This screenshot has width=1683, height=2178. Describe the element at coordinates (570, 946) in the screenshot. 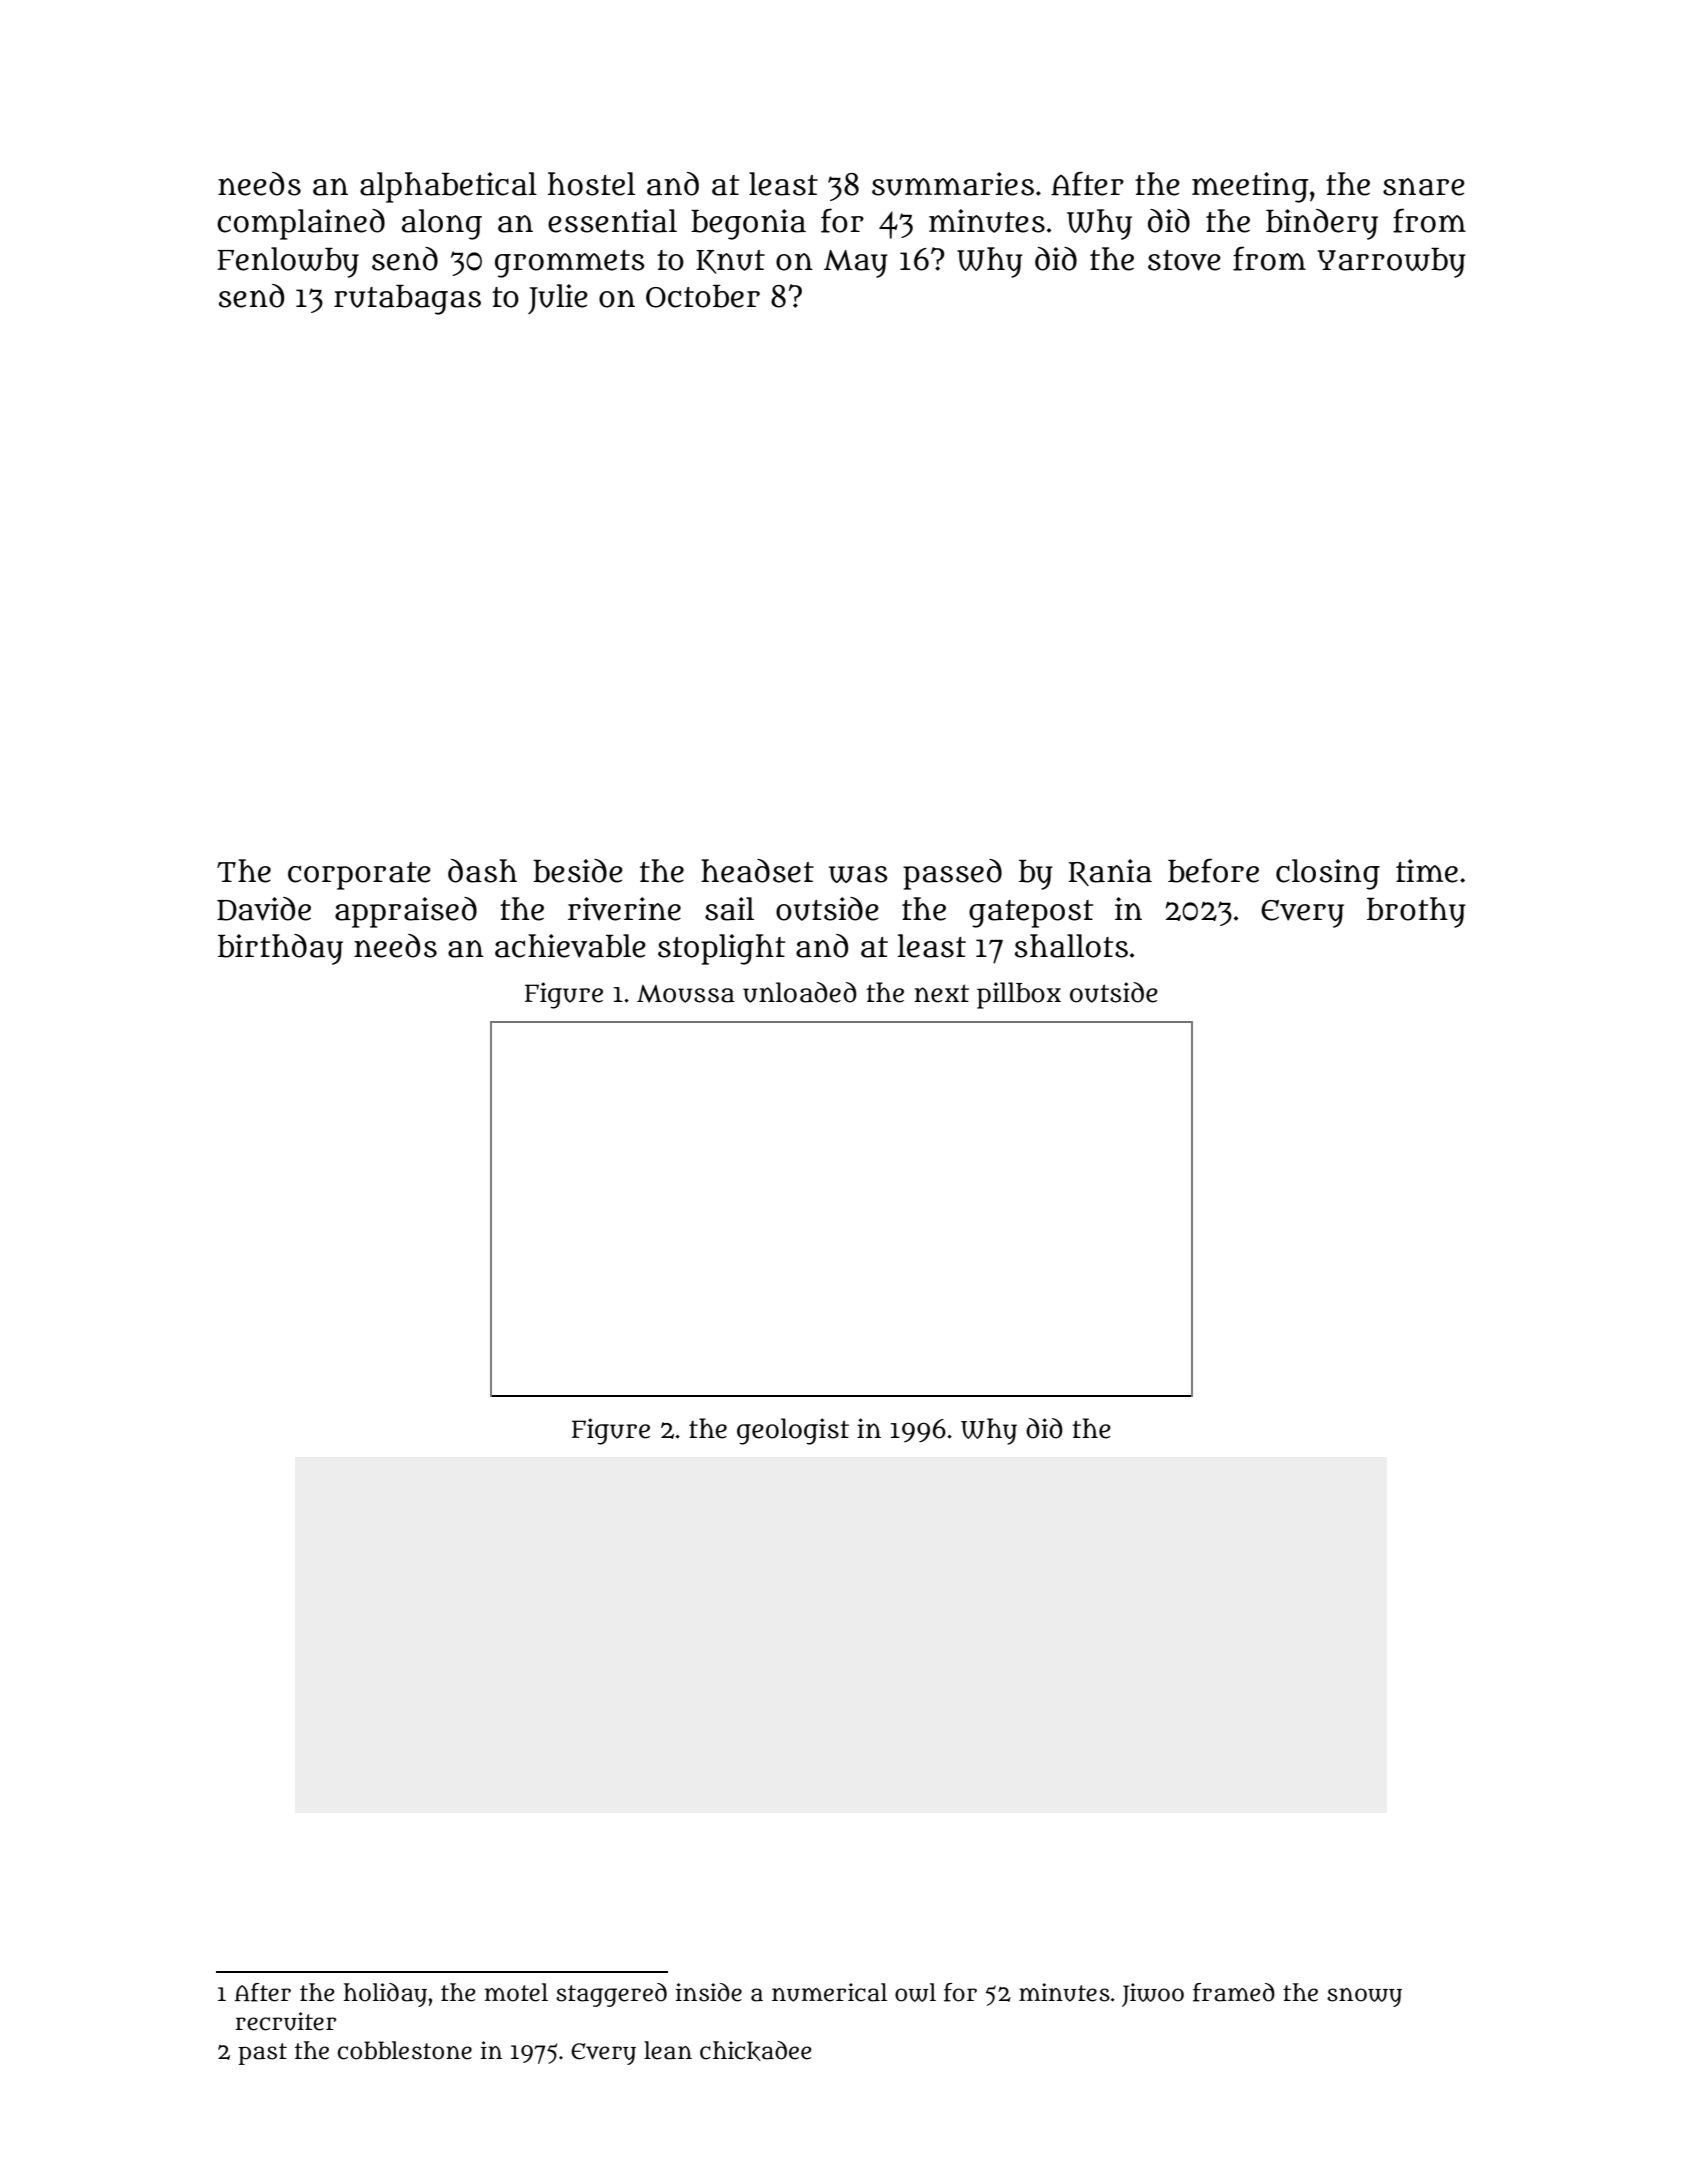

I see `achievable` at that location.
